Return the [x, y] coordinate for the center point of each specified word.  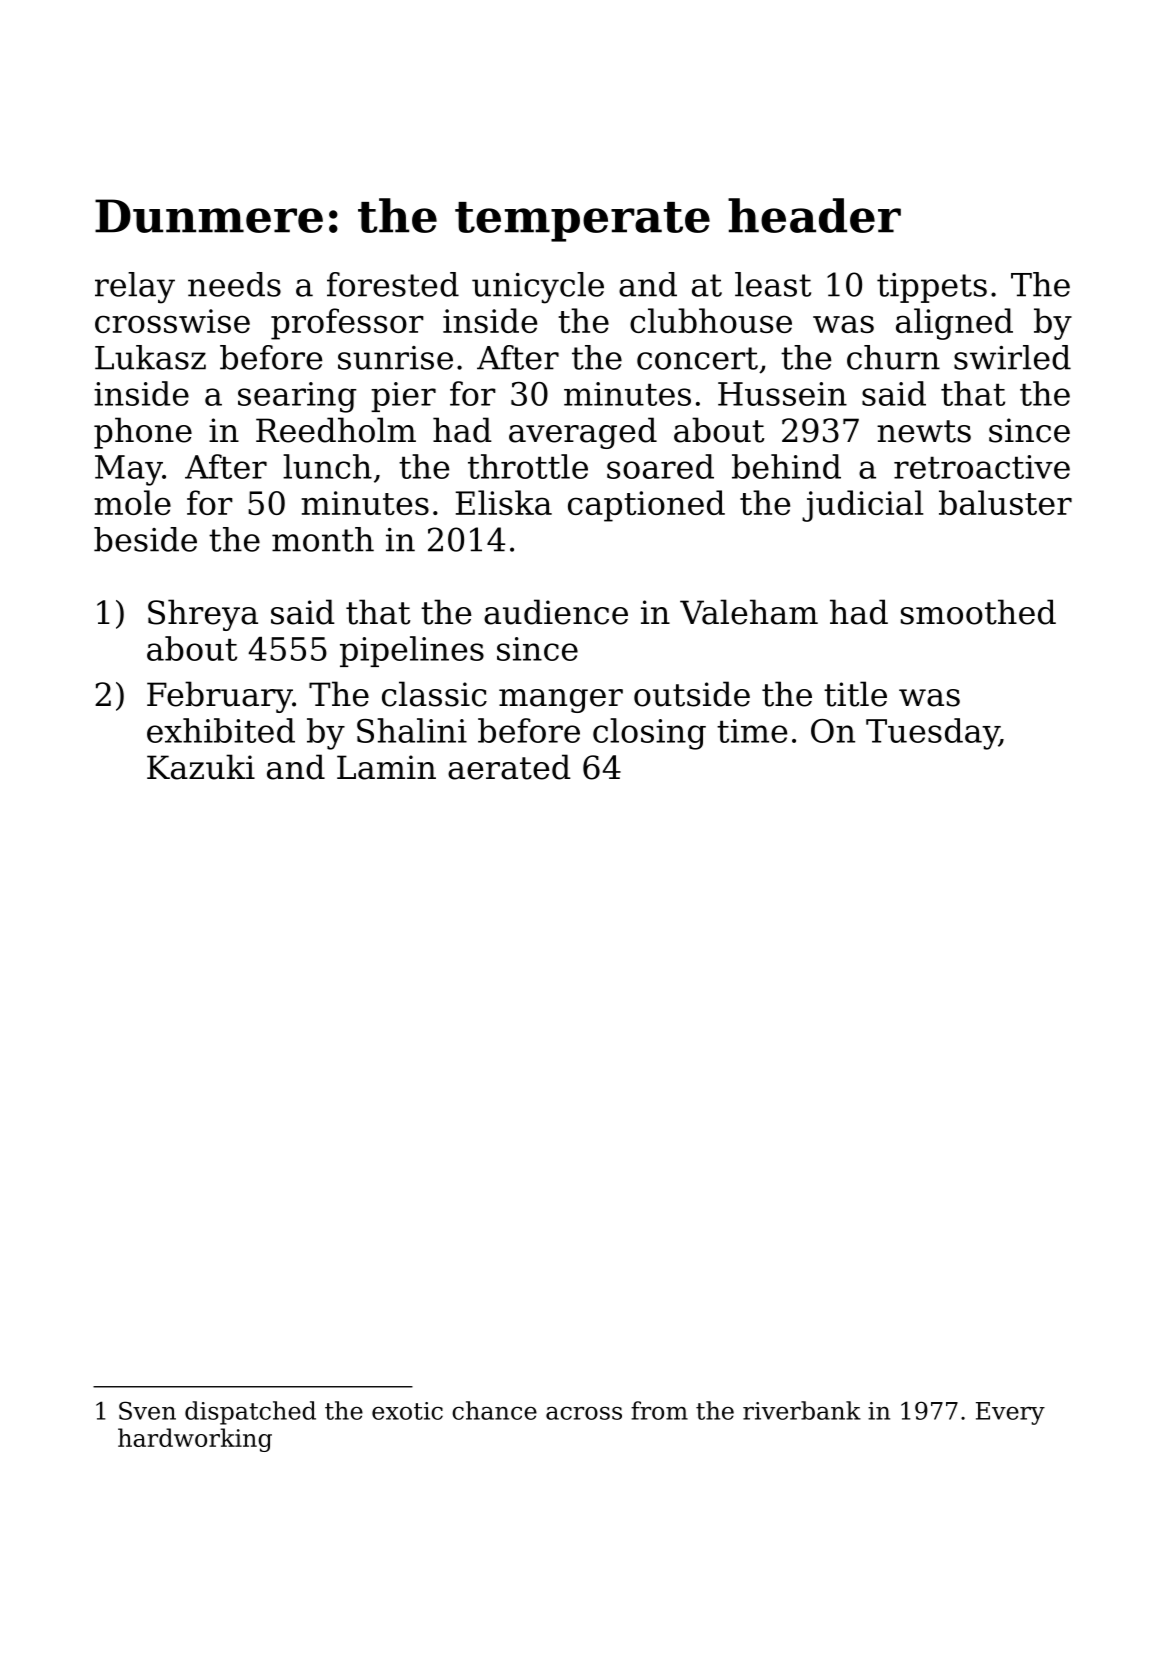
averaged [583, 433]
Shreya [203, 615]
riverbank [802, 1410]
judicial [862, 506]
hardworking [195, 1440]
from [659, 1410]
